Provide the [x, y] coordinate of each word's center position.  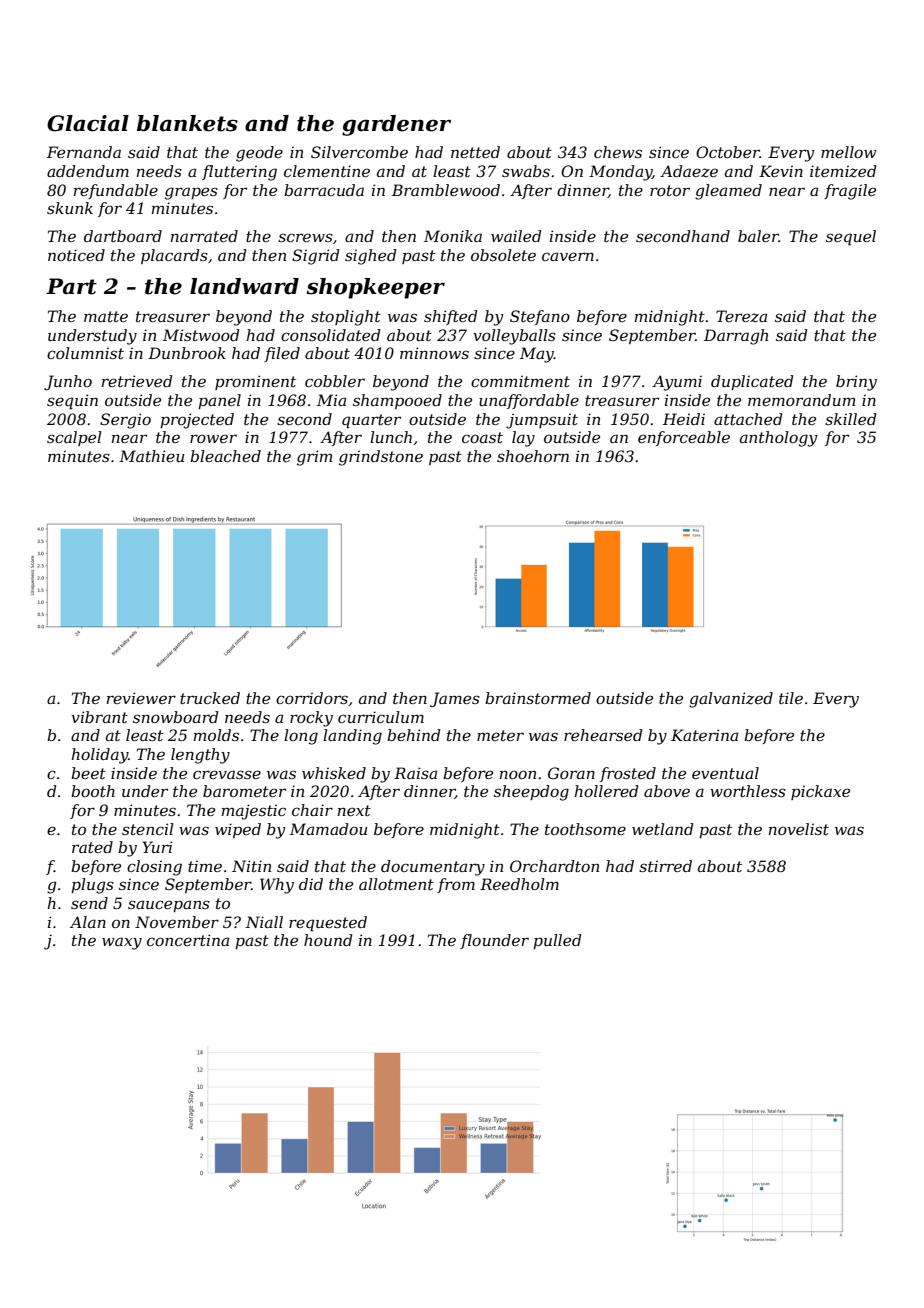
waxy [122, 943]
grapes [191, 193]
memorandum [801, 400]
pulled [557, 941]
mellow [849, 152]
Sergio [125, 421]
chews [618, 152]
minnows [434, 353]
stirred [665, 866]
